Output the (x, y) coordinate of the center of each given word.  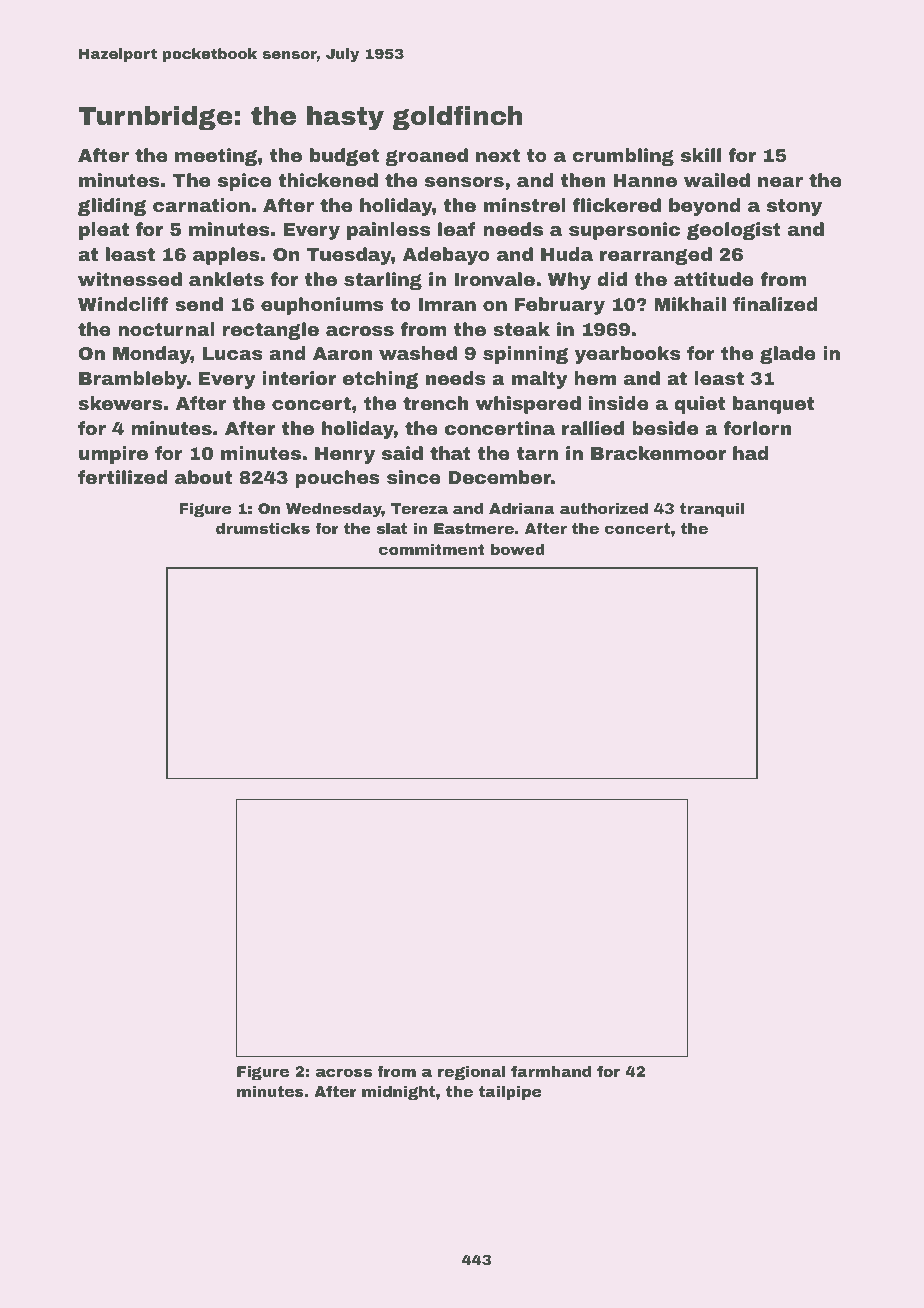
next (498, 155)
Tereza (419, 508)
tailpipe (510, 1093)
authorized (604, 508)
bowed (518, 549)
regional (472, 1073)
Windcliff (123, 304)
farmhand (551, 1071)
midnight (398, 1093)
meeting (216, 157)
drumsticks (263, 528)
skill (701, 155)
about (203, 477)
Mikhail (690, 304)
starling (383, 281)
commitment (432, 549)
